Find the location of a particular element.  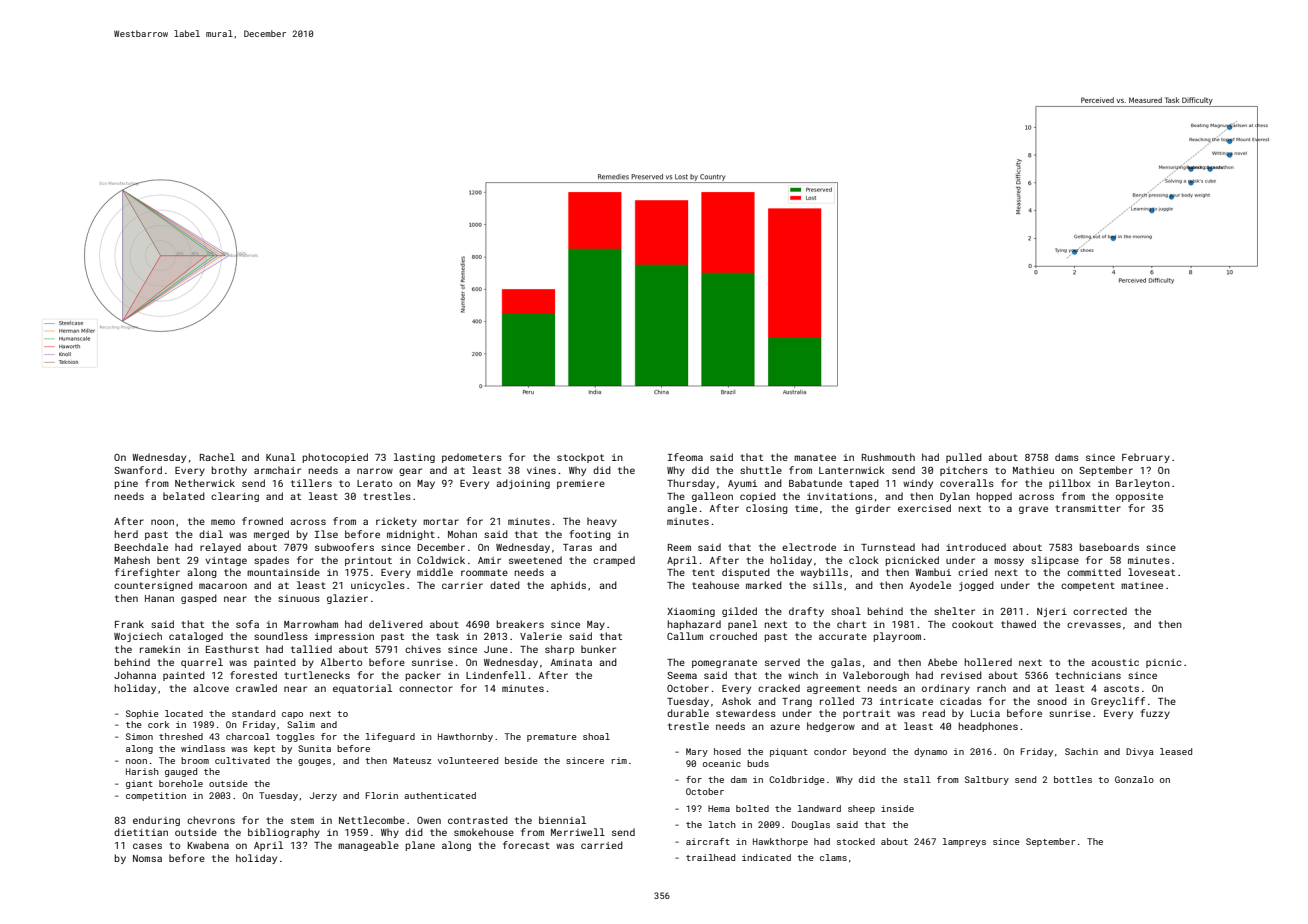

Valerie is located at coordinates (541, 636).
